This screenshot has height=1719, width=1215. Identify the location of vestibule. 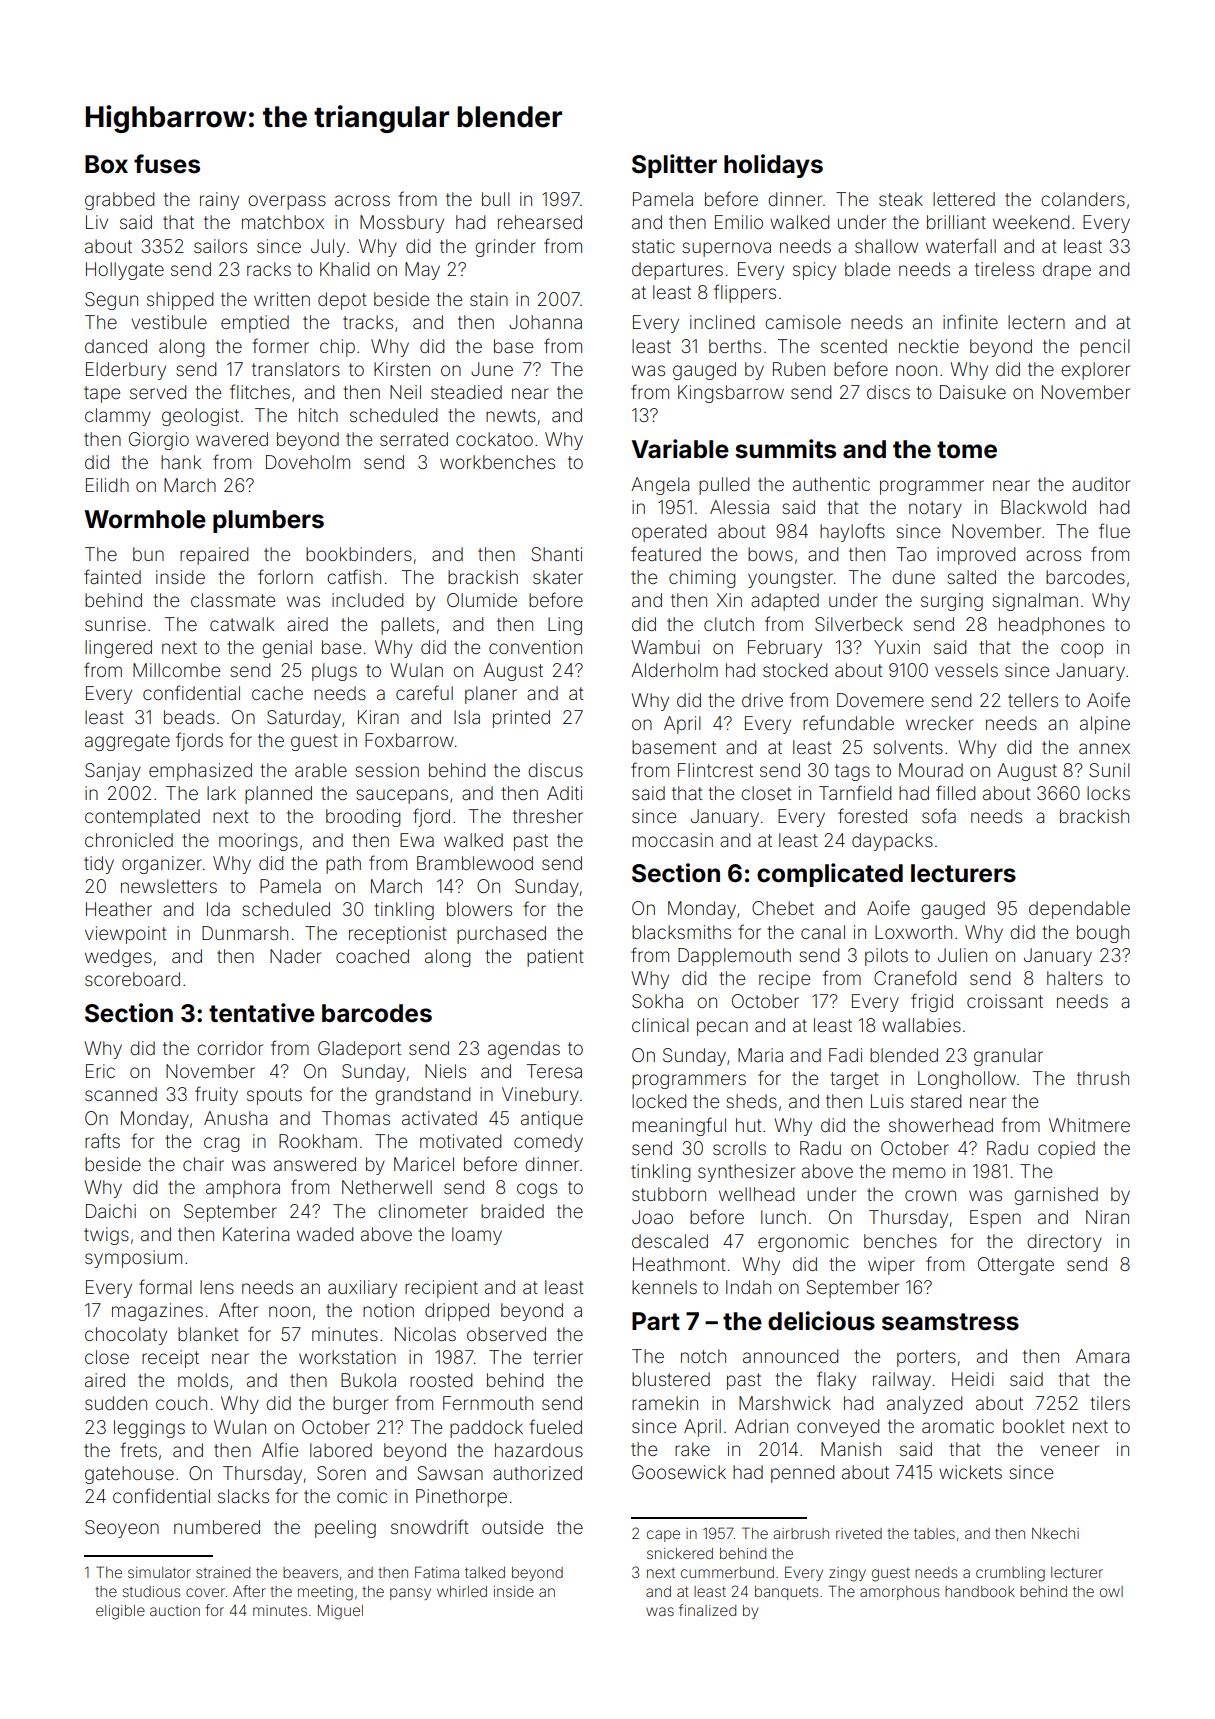
(169, 322).
